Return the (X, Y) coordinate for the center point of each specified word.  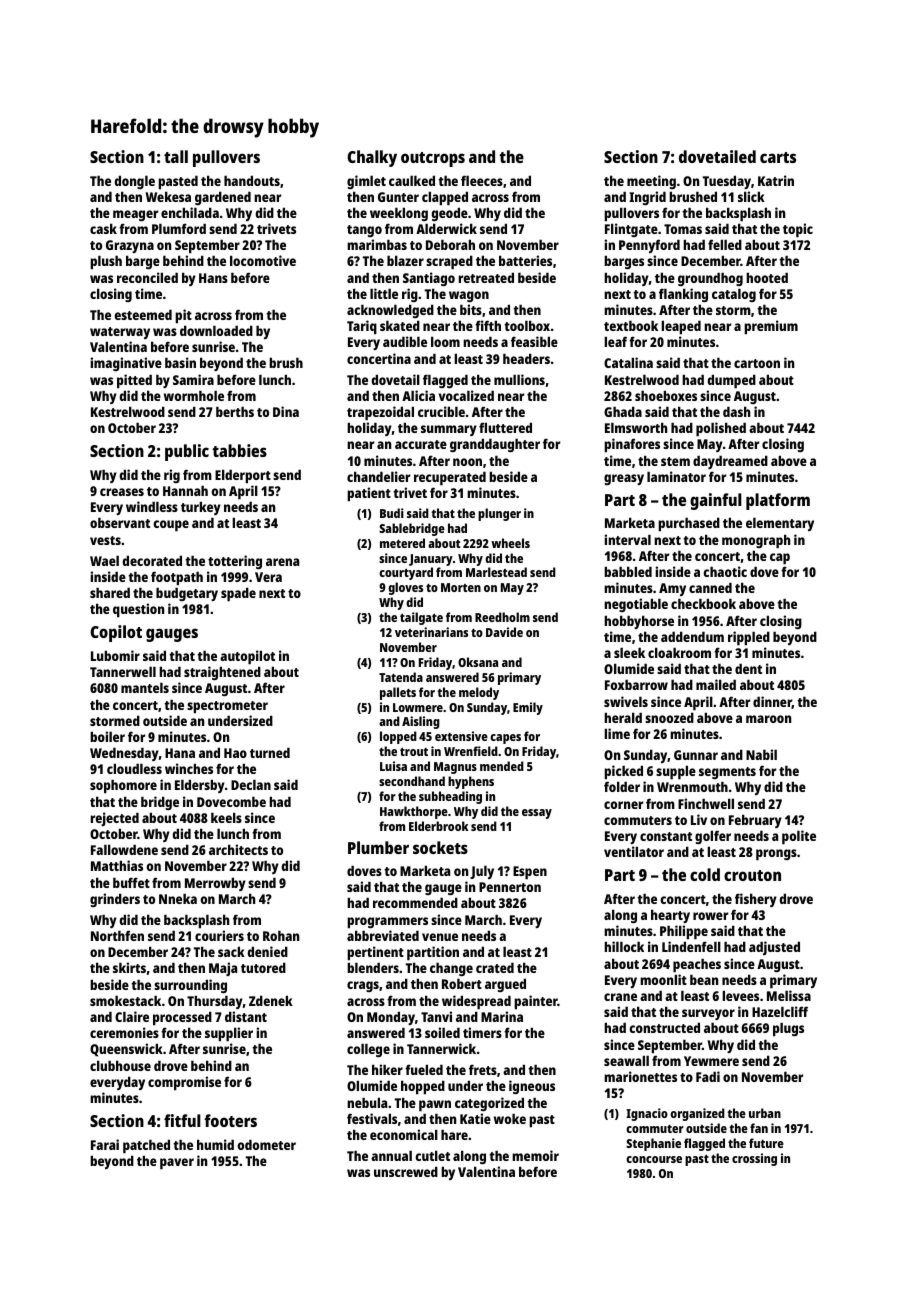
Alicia (418, 395)
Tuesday (727, 182)
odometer (266, 1144)
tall (176, 156)
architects (238, 849)
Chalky (372, 158)
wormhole (194, 395)
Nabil (761, 754)
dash (736, 411)
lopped (398, 737)
